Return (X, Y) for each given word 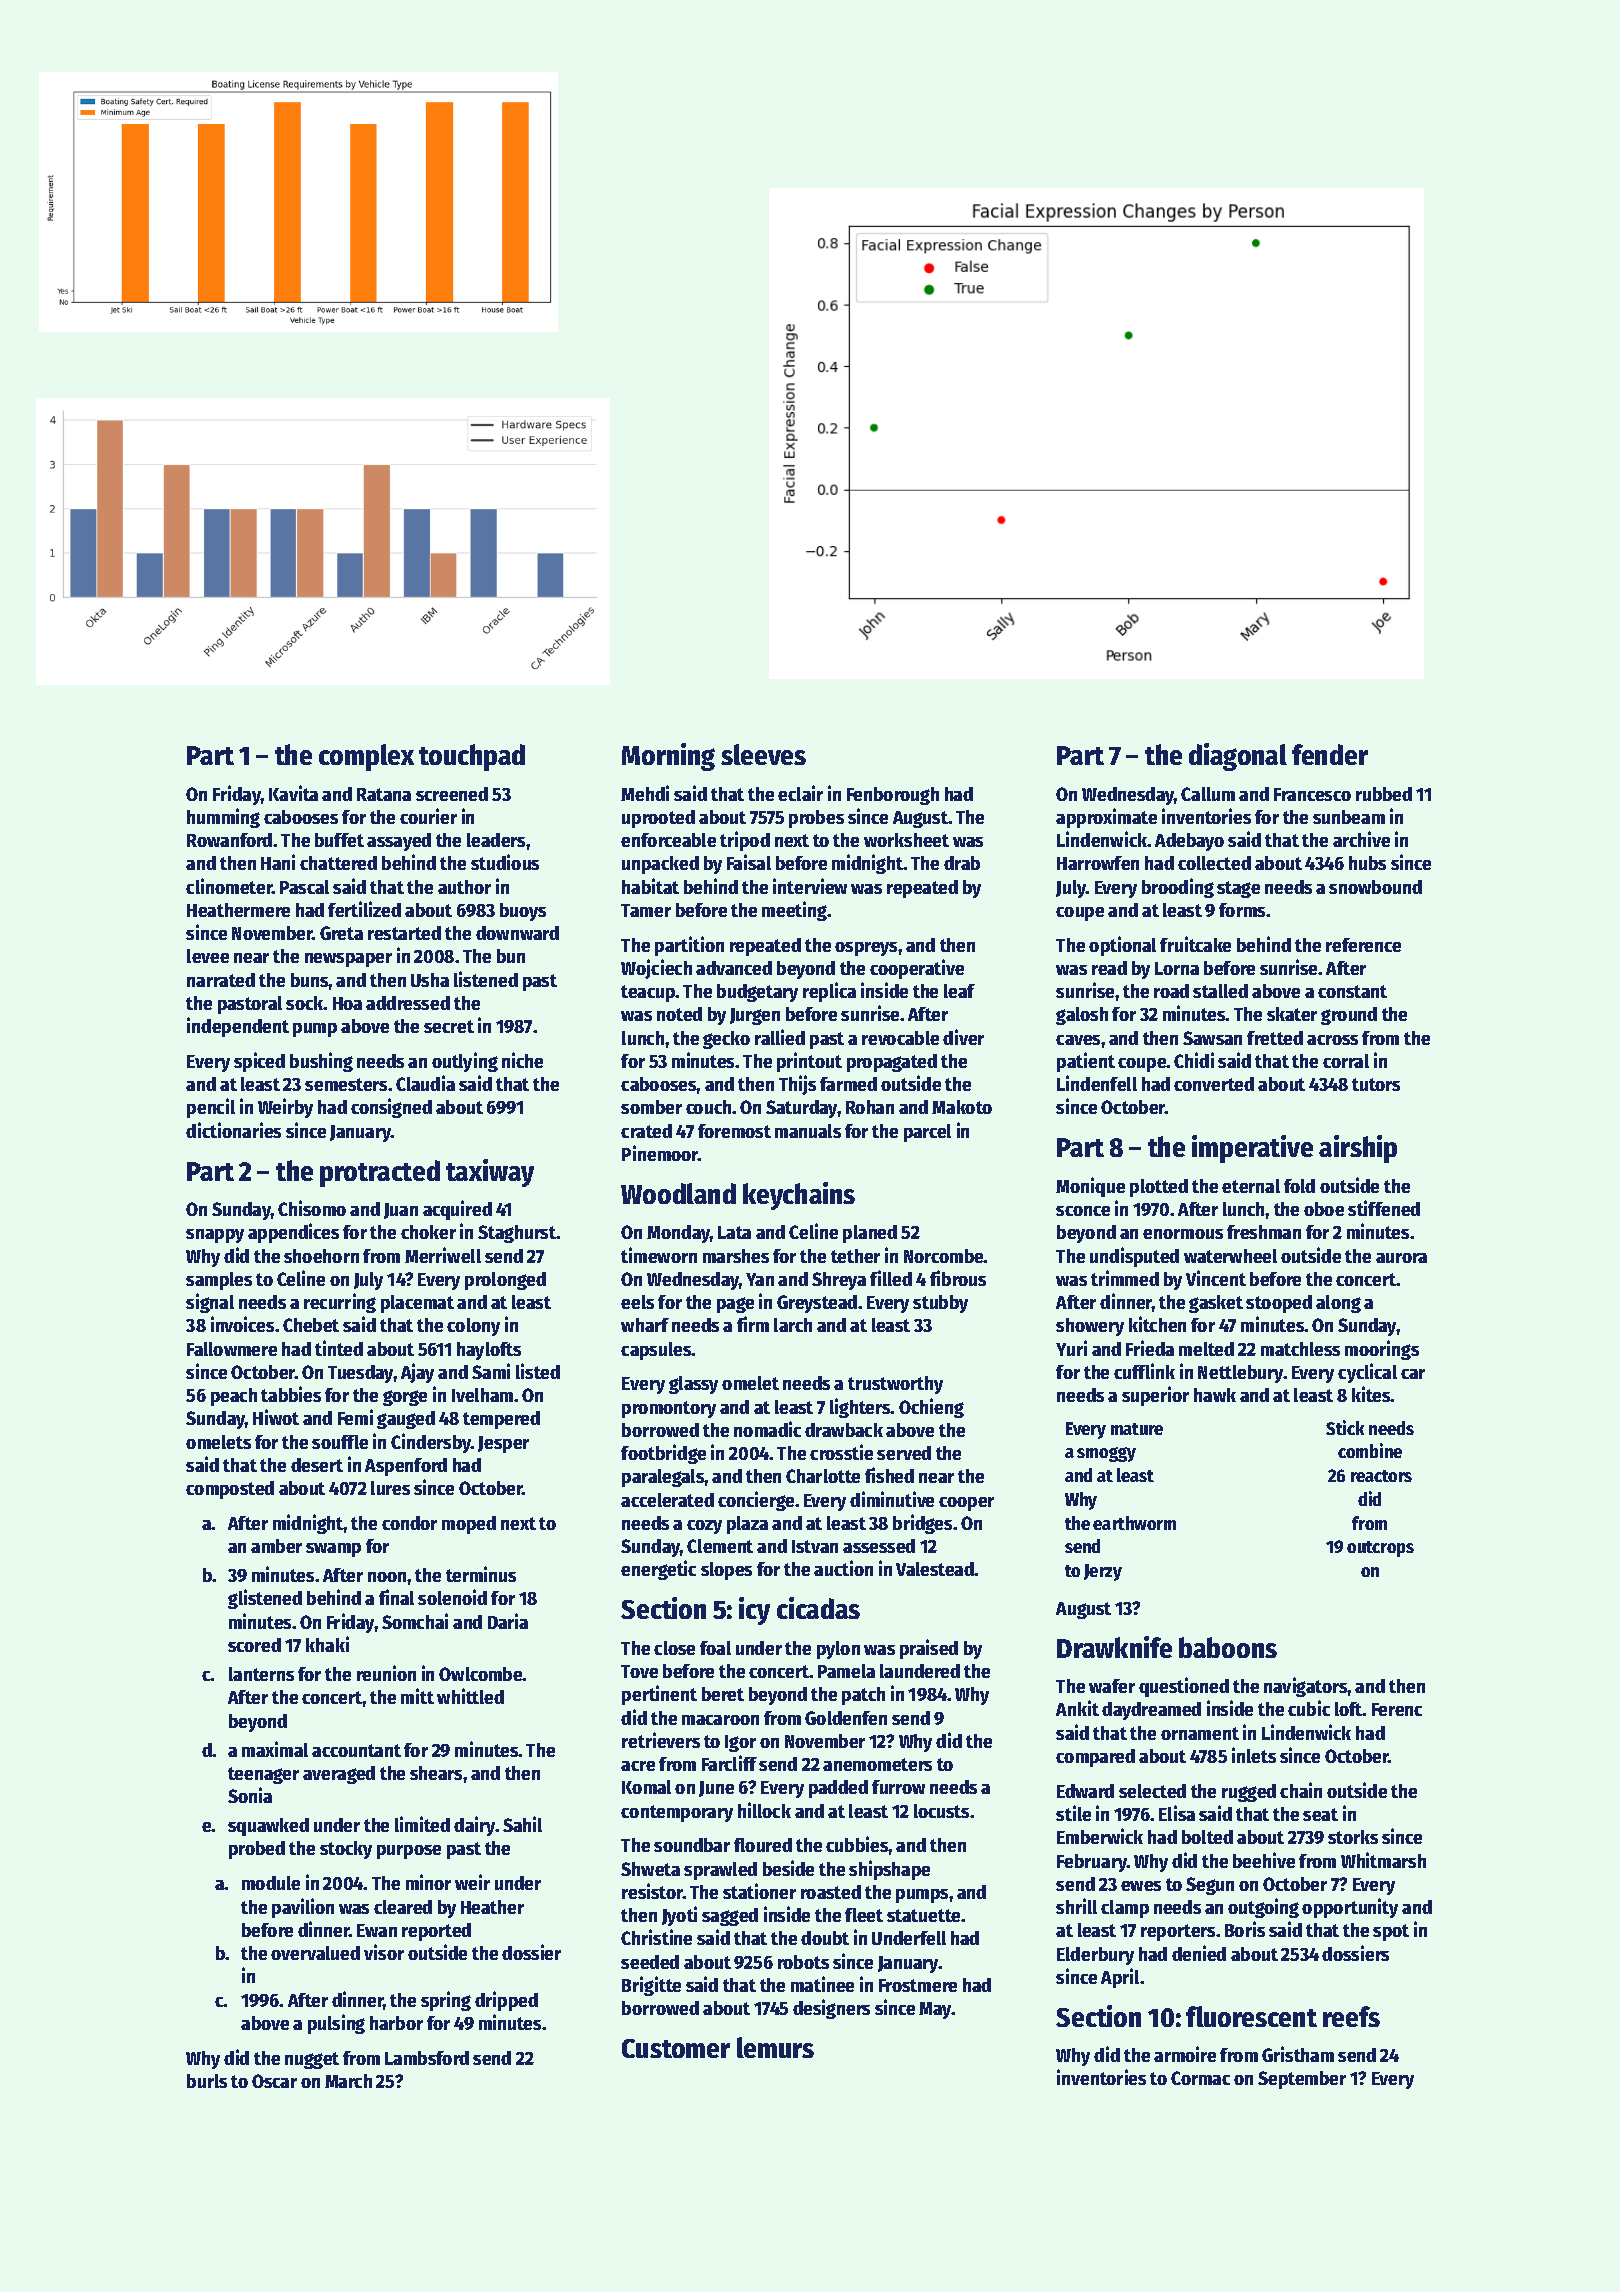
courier (428, 816)
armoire (1185, 2054)
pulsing (336, 2024)
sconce (1083, 1211)
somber (651, 1107)
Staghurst (517, 1234)
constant (1352, 991)
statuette (923, 1915)
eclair (800, 793)
